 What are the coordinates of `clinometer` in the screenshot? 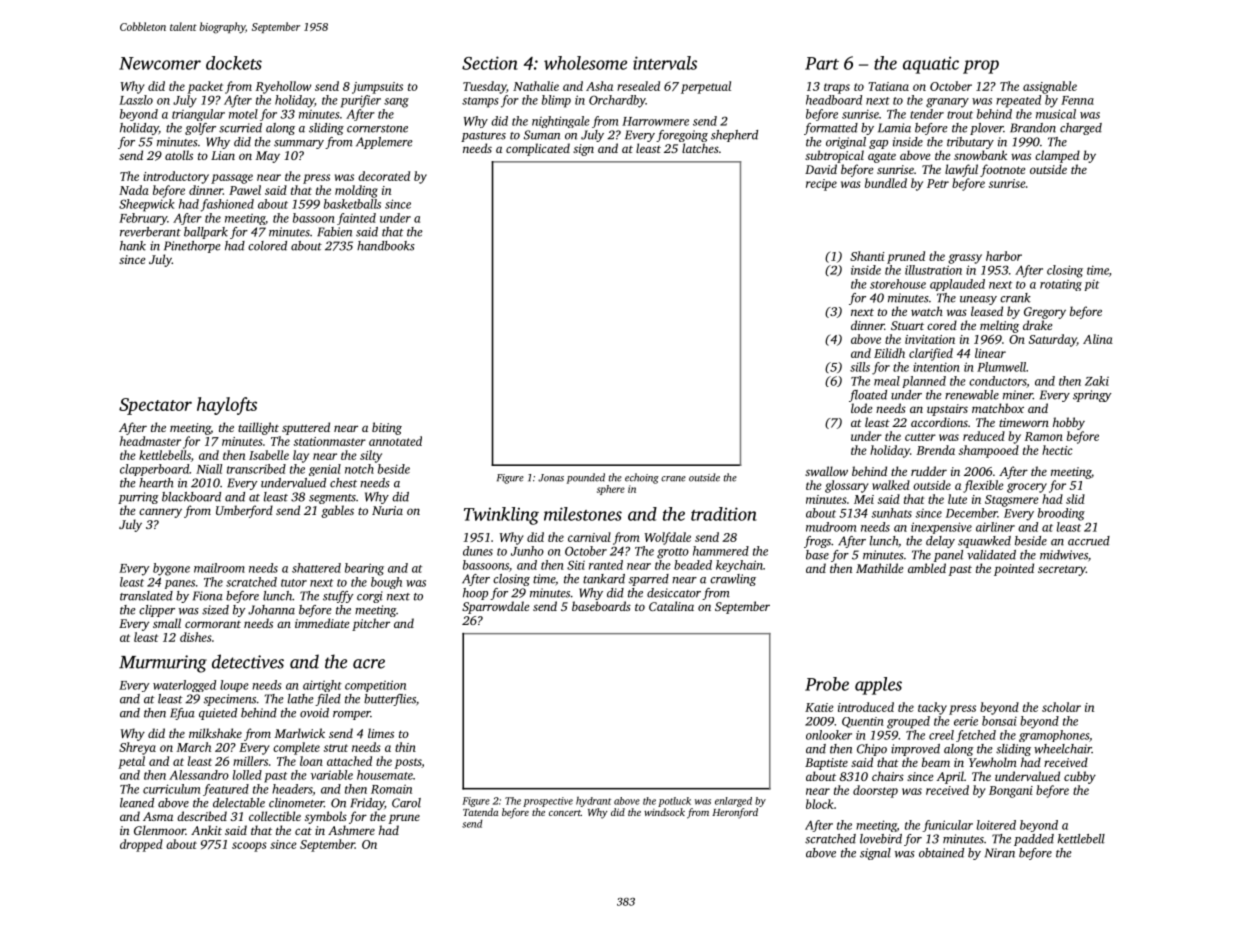 It's located at (296, 803).
